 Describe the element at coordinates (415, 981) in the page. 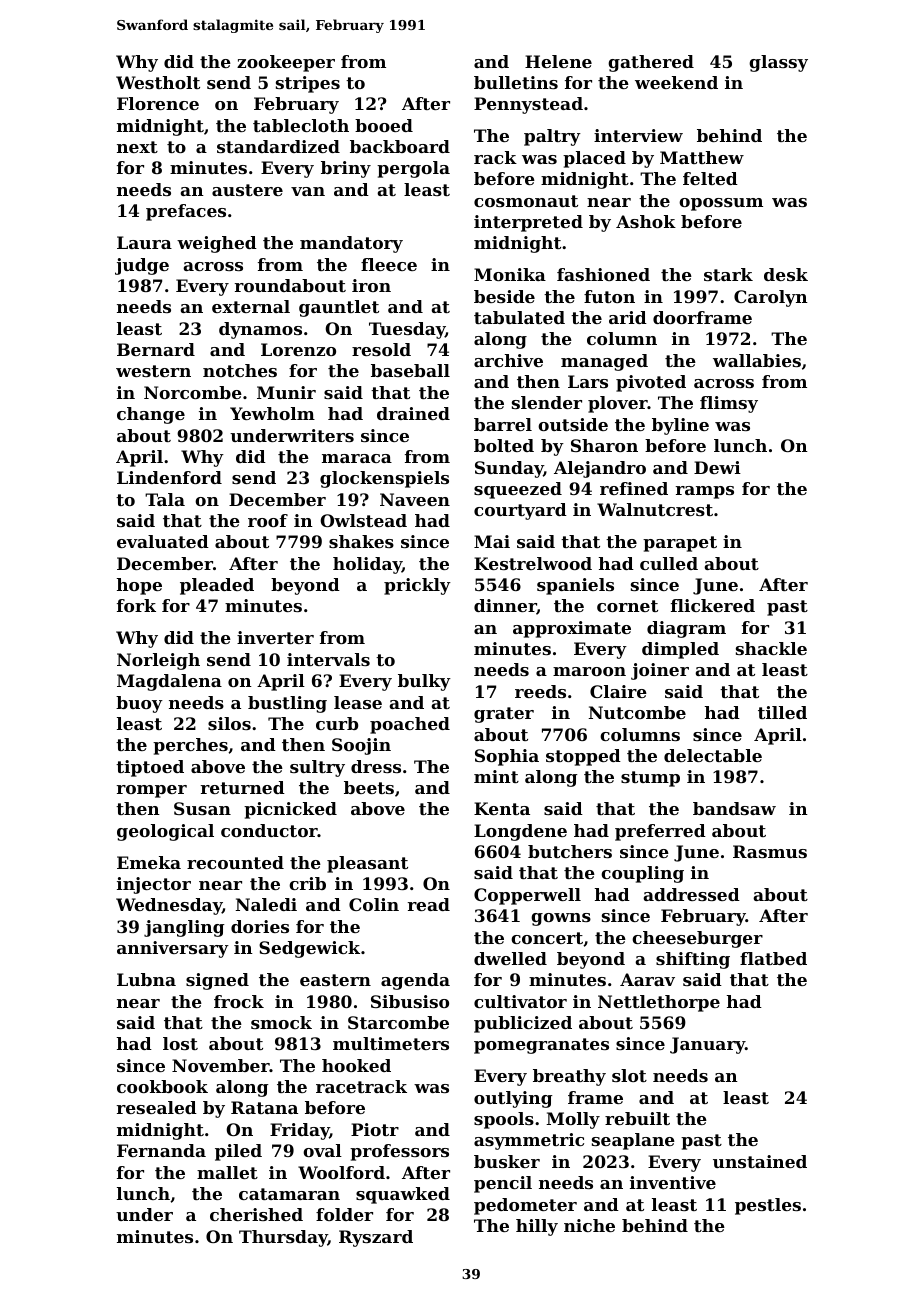

I see `agenda` at that location.
